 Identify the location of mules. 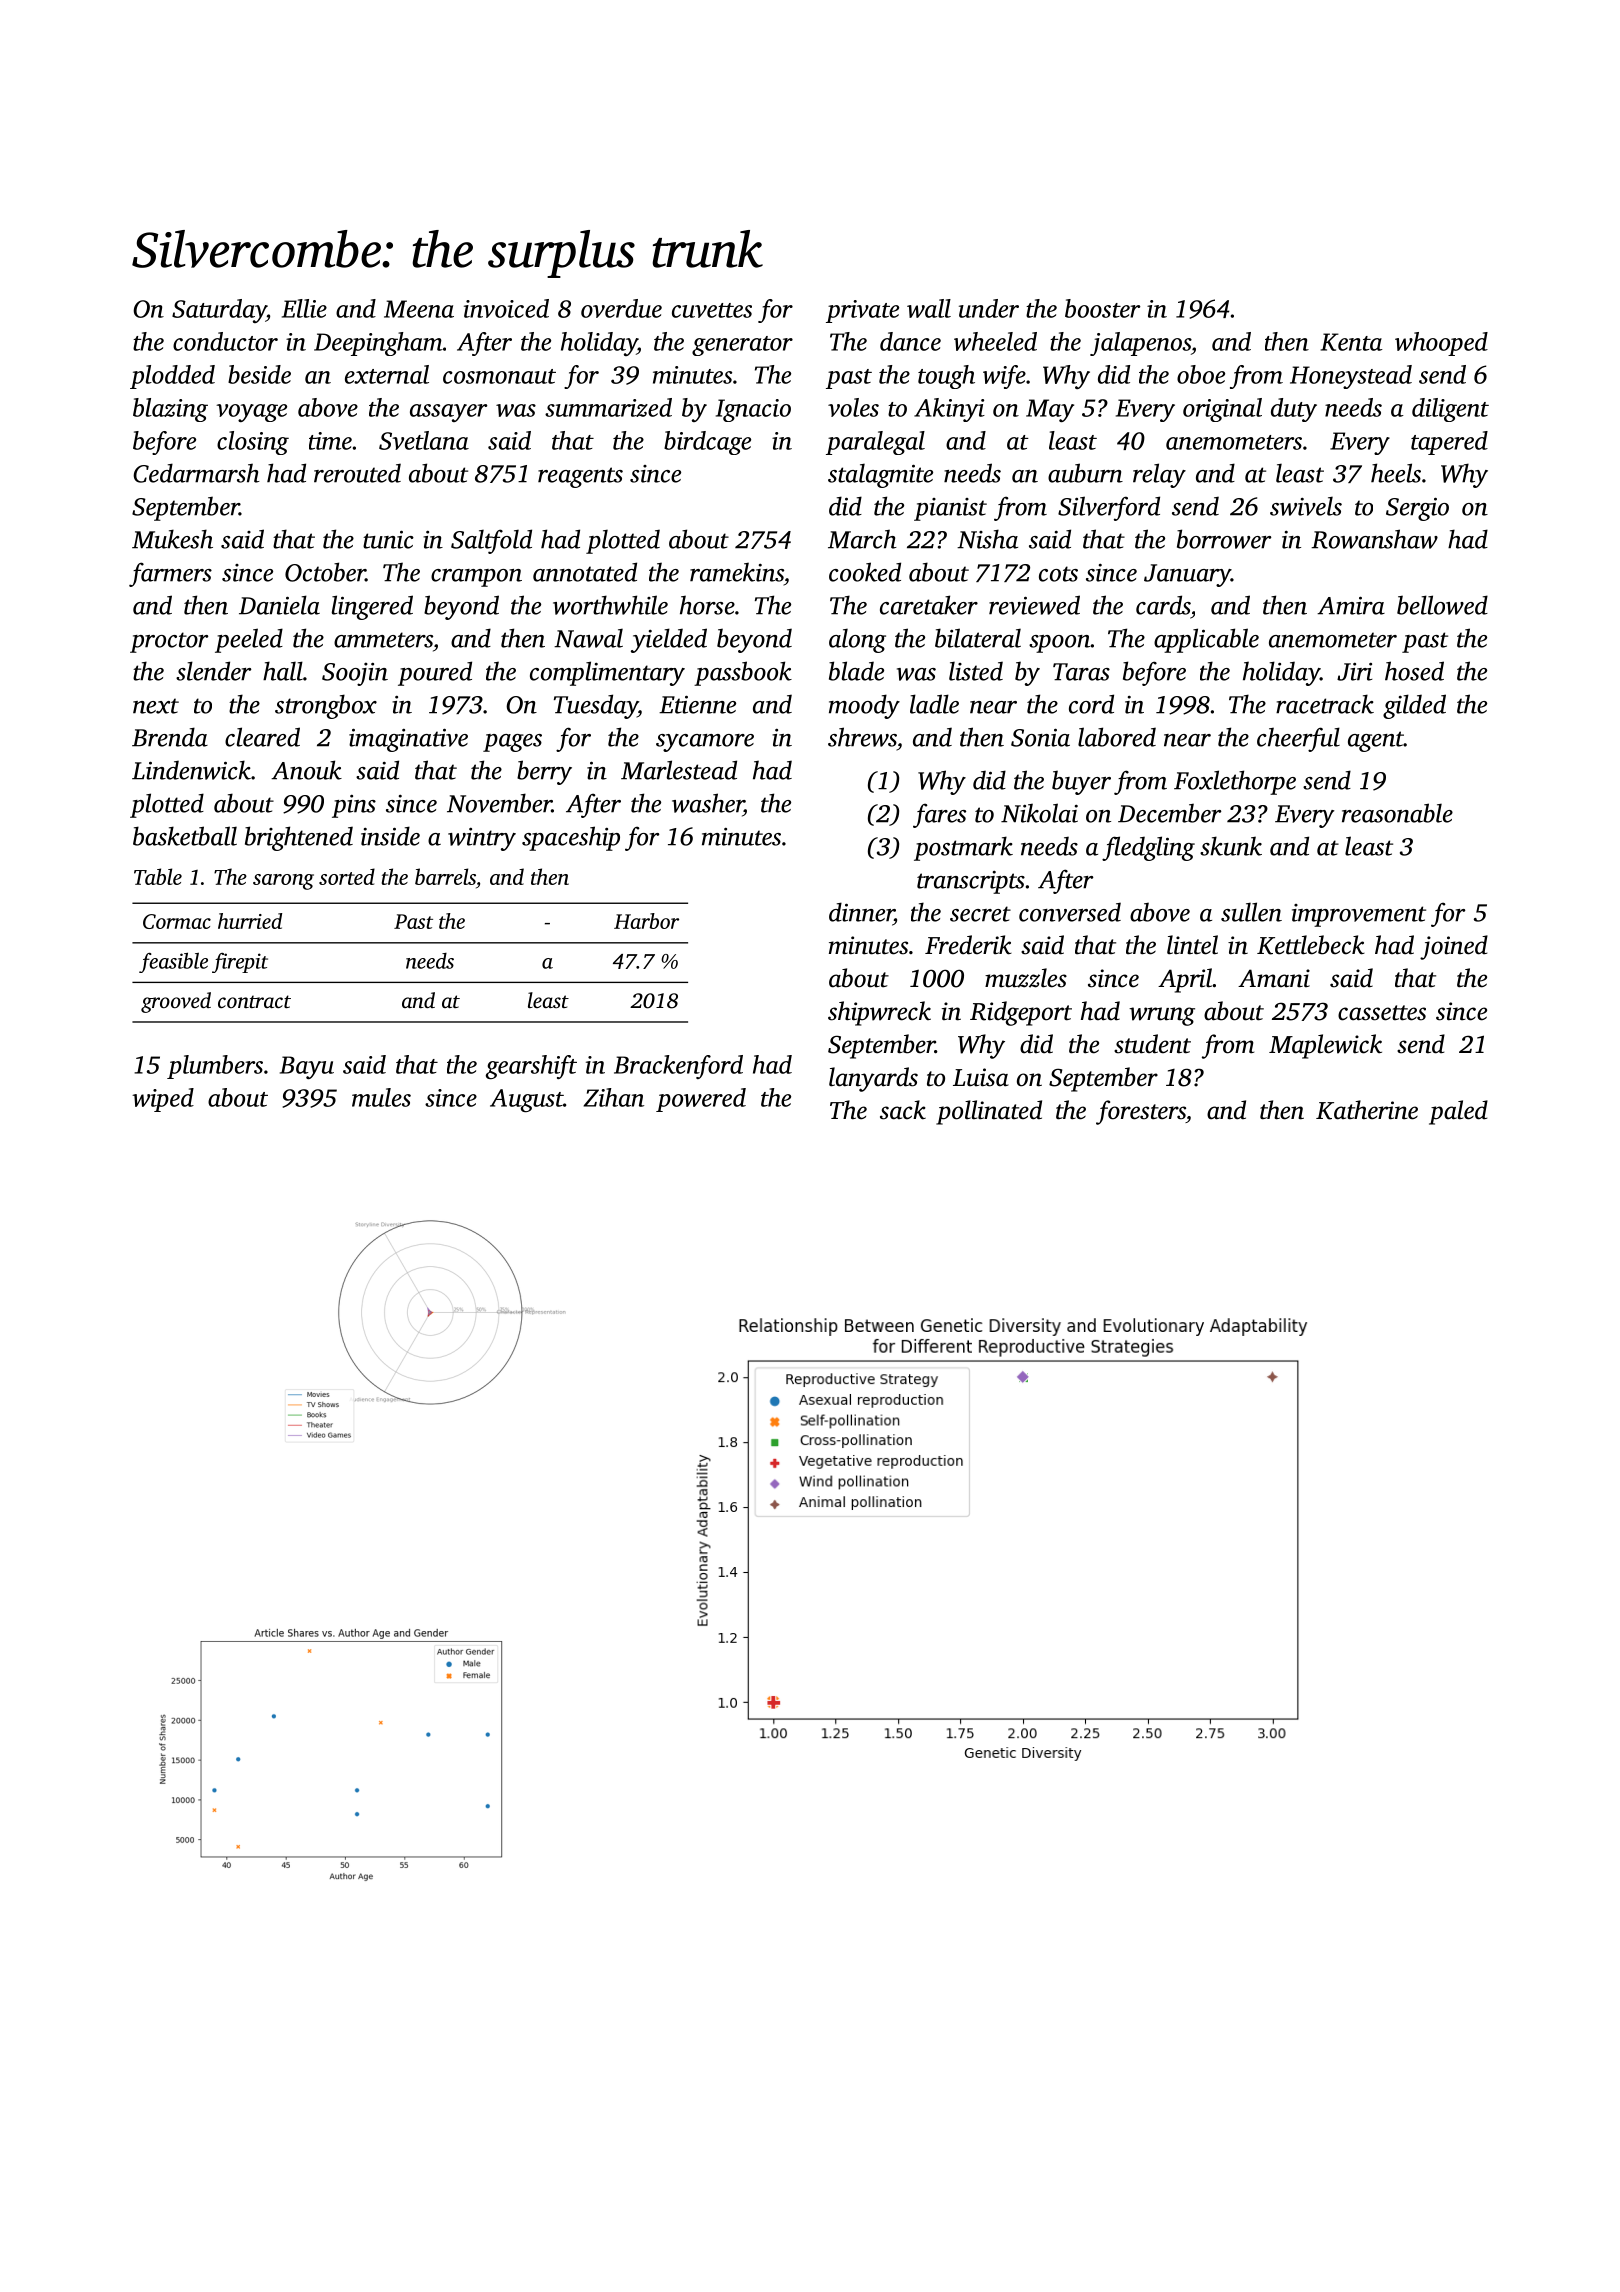
(381, 1097).
